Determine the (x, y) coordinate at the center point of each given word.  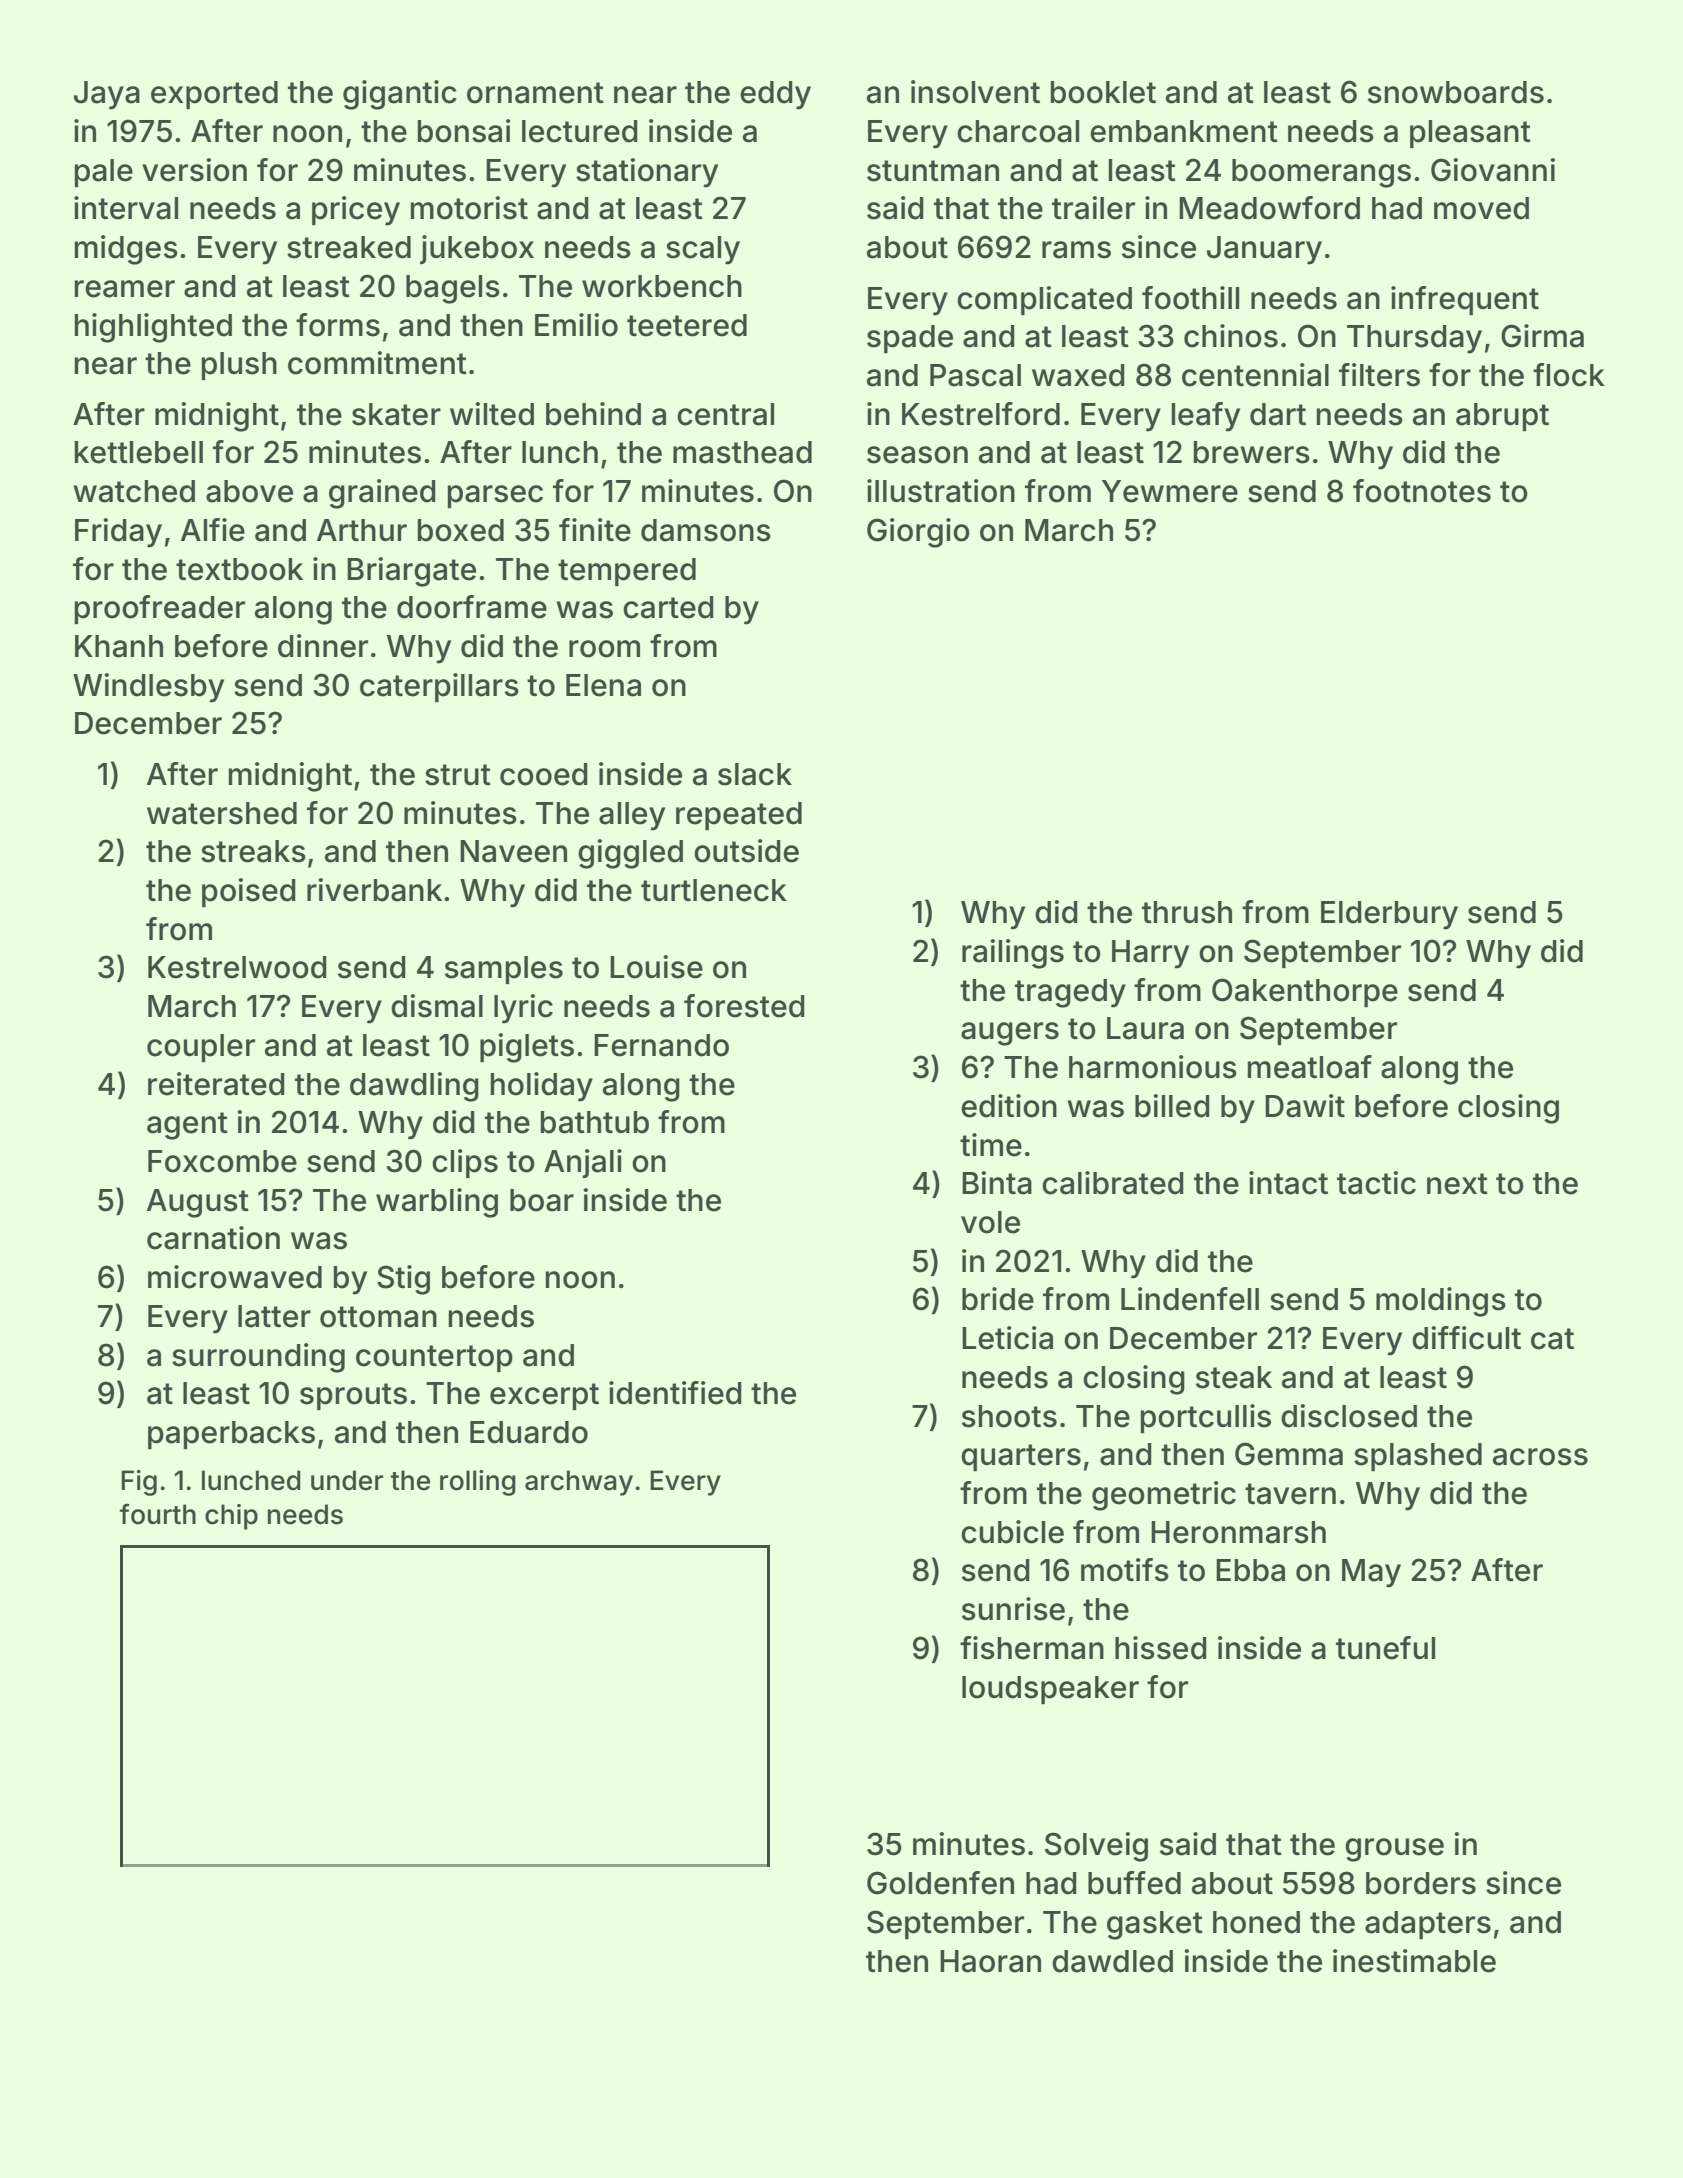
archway (579, 1483)
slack (755, 774)
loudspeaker (1050, 1690)
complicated (1044, 300)
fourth (158, 1514)
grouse (1394, 1850)
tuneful (1385, 1648)
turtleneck (714, 890)
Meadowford (1269, 208)
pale (103, 173)
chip (231, 1517)
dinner (323, 646)
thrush (1187, 912)
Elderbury (1389, 915)
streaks (253, 851)
